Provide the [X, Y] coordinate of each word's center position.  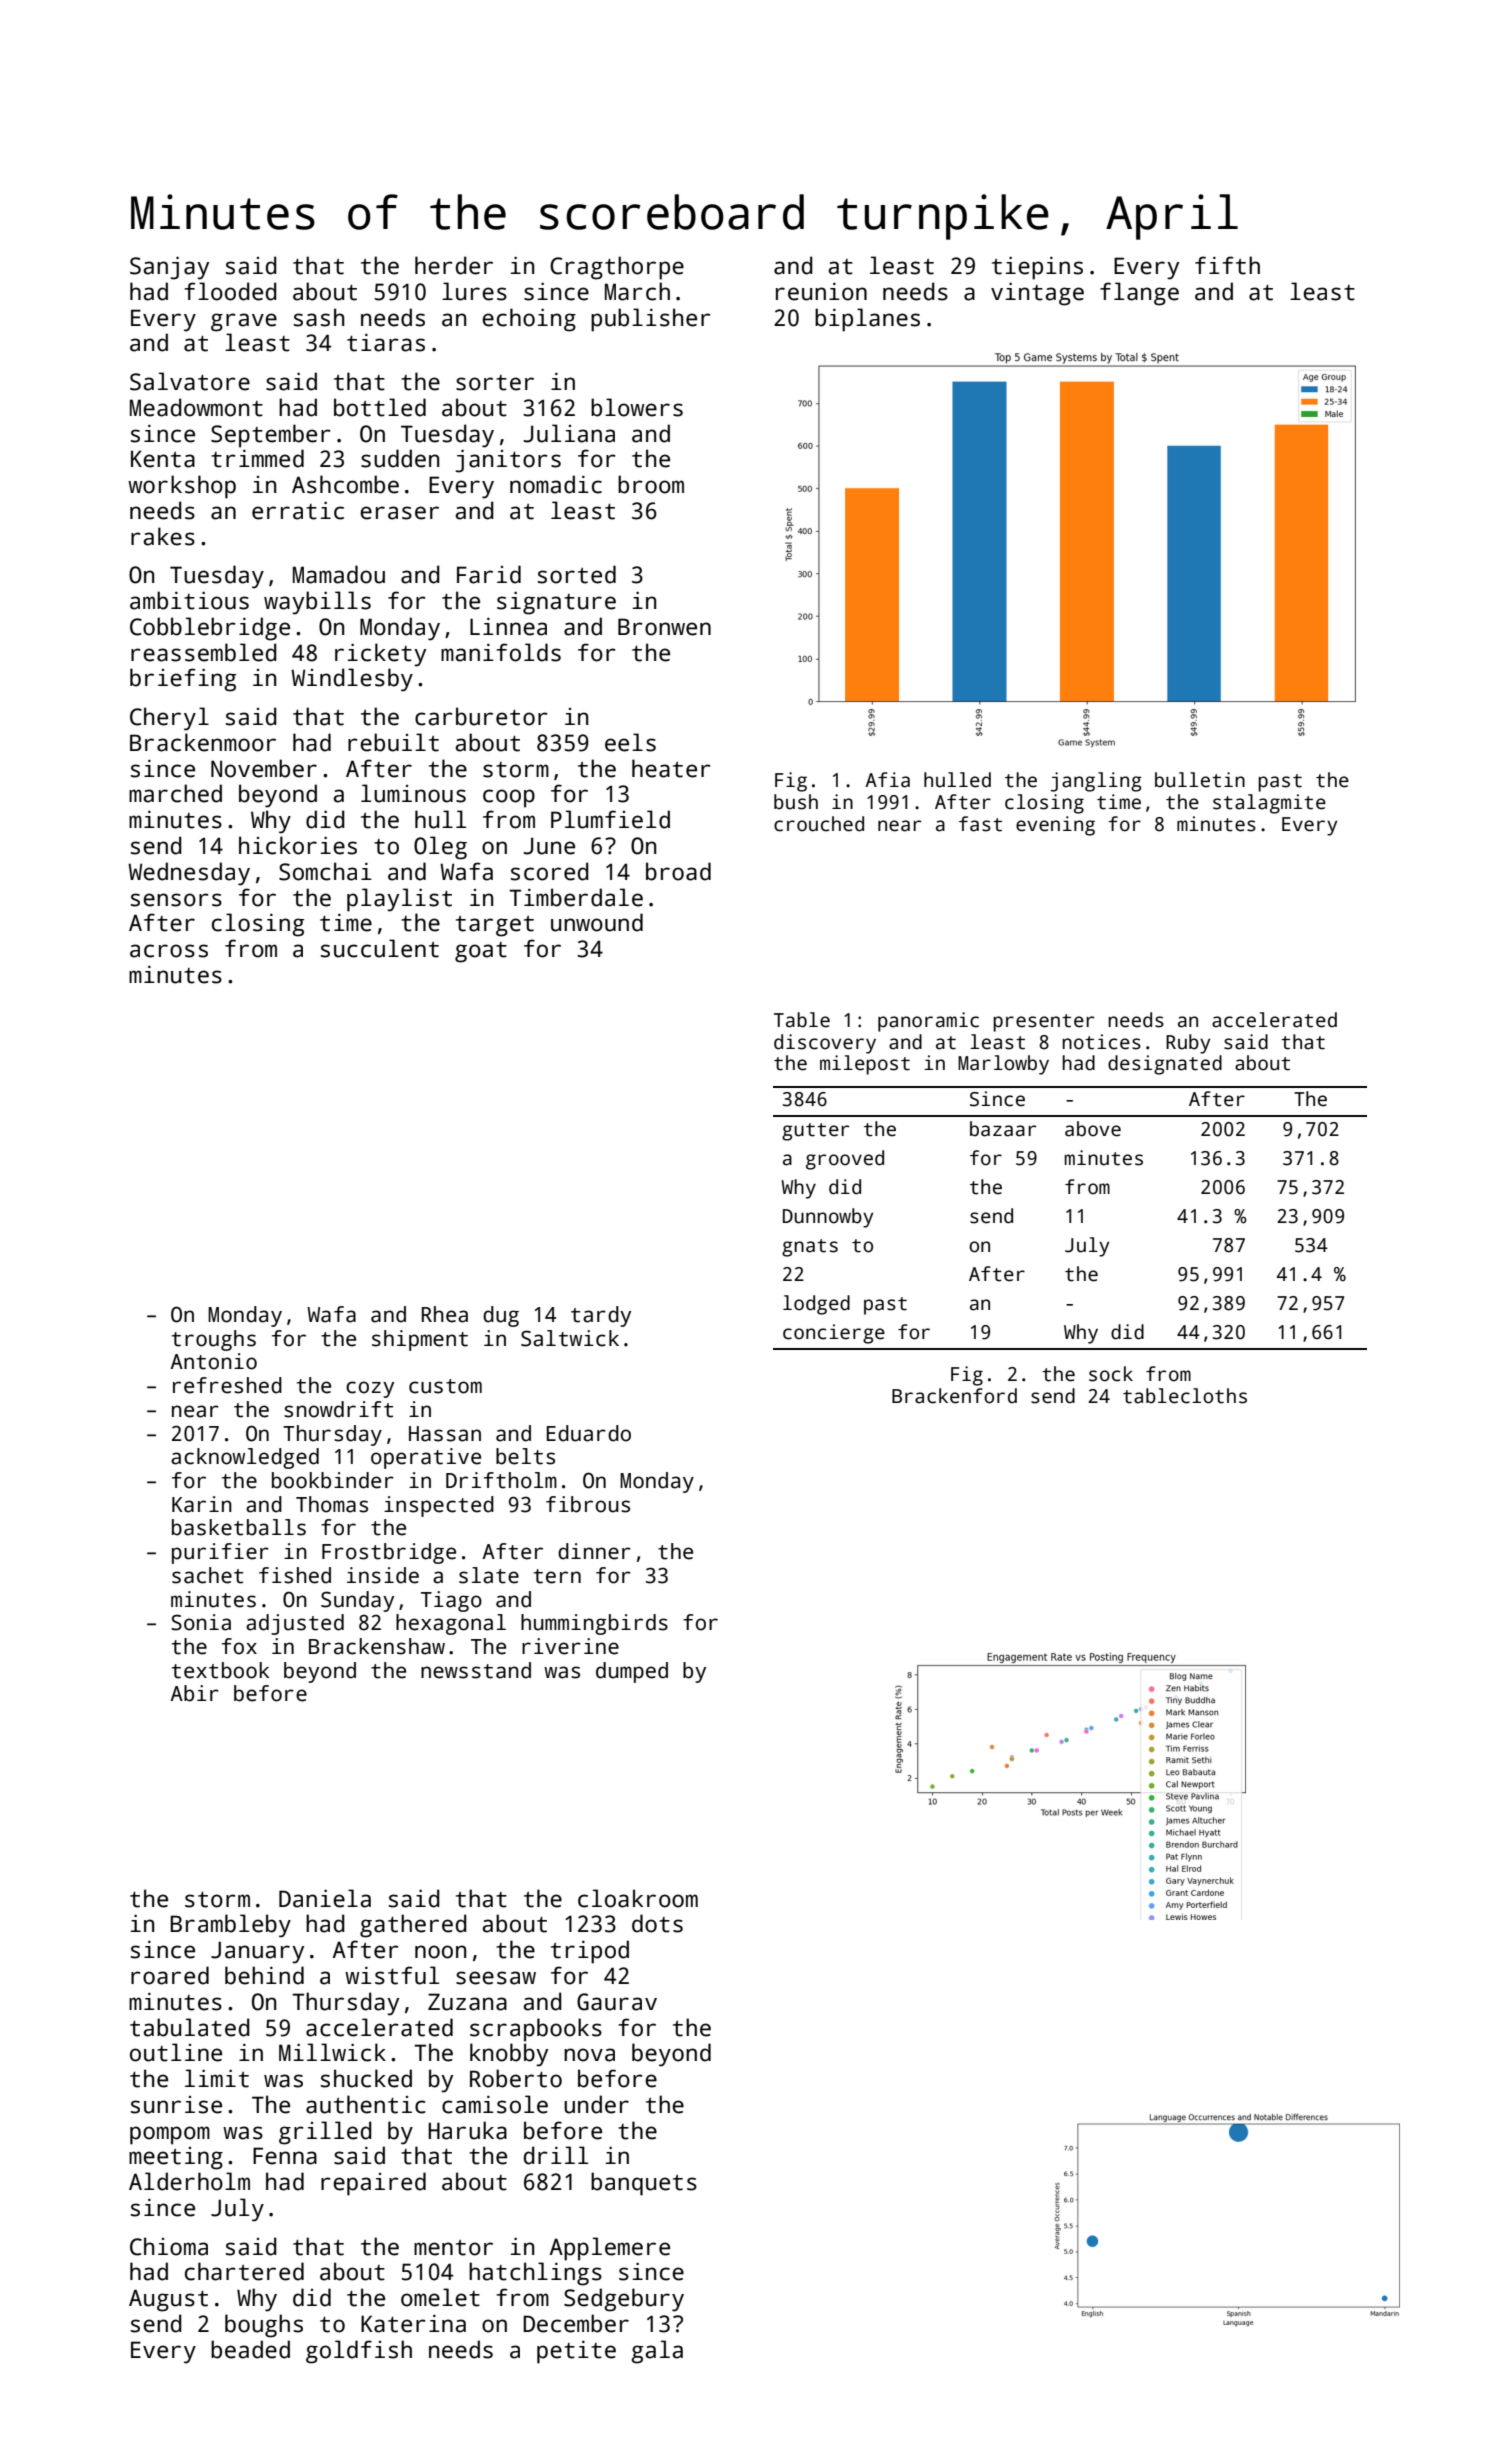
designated [1165, 1065]
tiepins [1037, 268]
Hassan [445, 1434]
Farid [489, 574]
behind [264, 1975]
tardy [601, 1316]
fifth [1227, 265]
